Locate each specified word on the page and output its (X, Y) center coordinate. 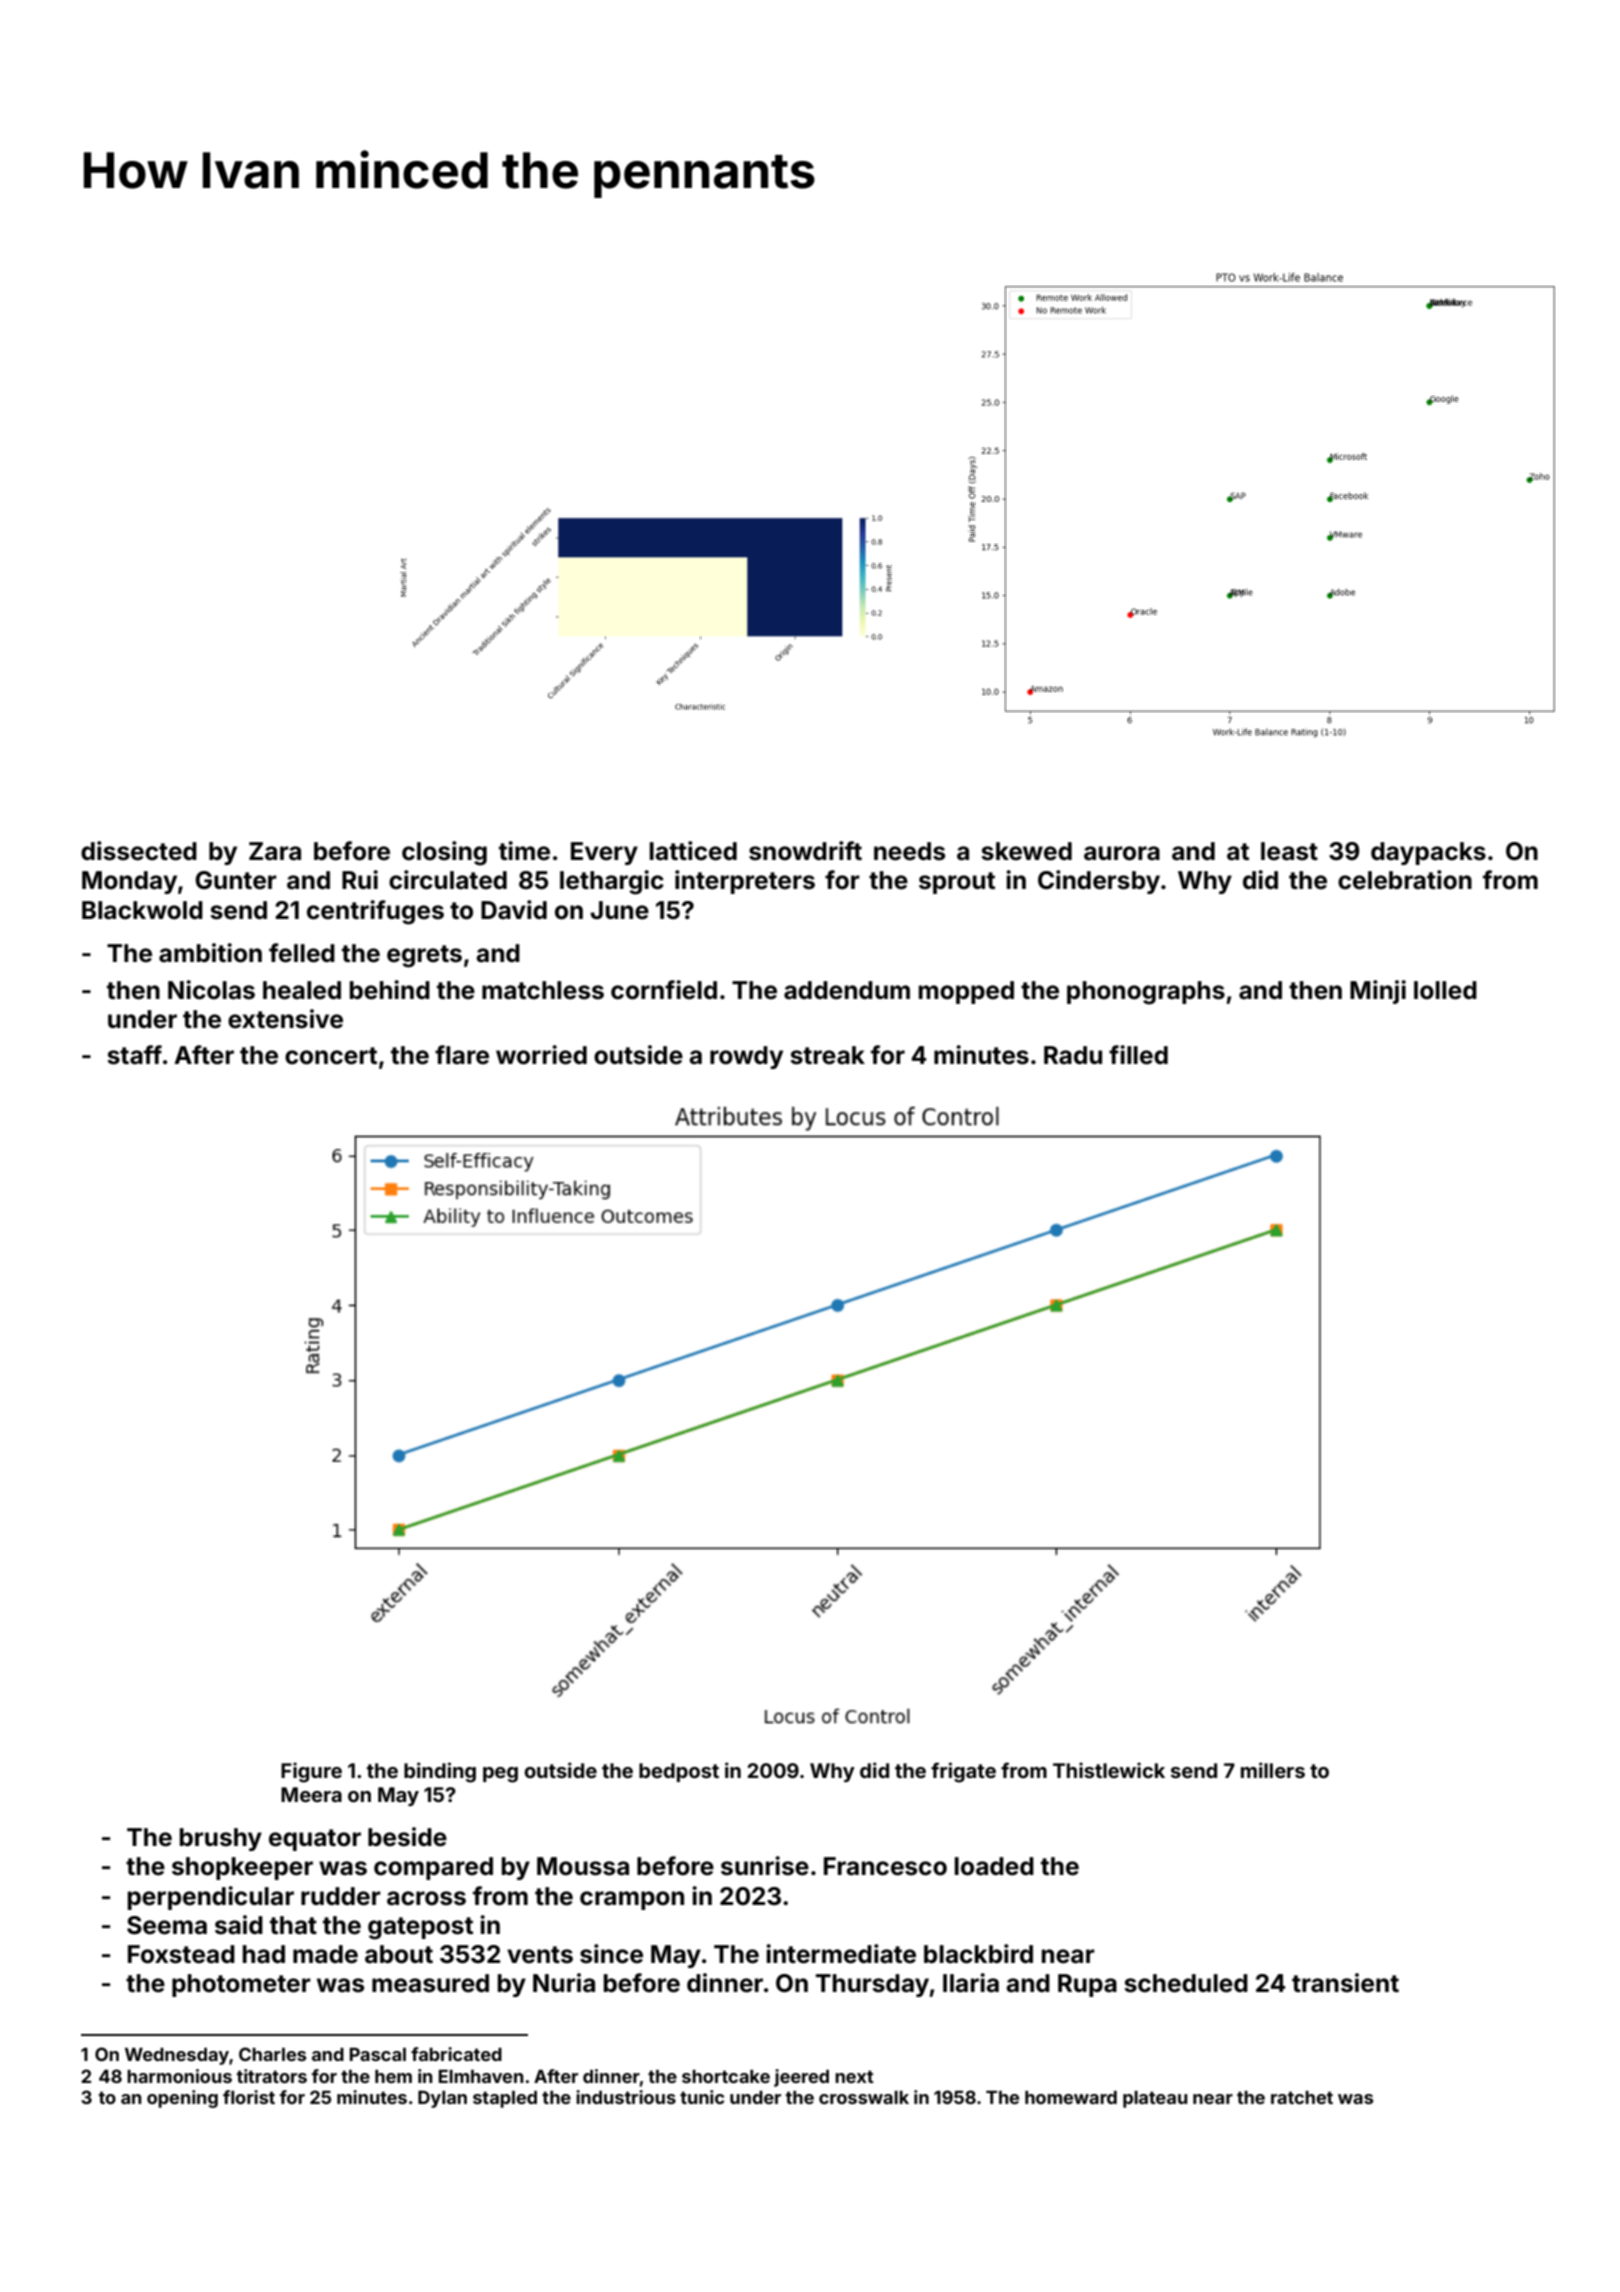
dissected (139, 851)
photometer (241, 1985)
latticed (693, 851)
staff (134, 1055)
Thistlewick (1109, 1770)
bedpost (679, 1772)
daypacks (1428, 853)
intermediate (841, 1954)
